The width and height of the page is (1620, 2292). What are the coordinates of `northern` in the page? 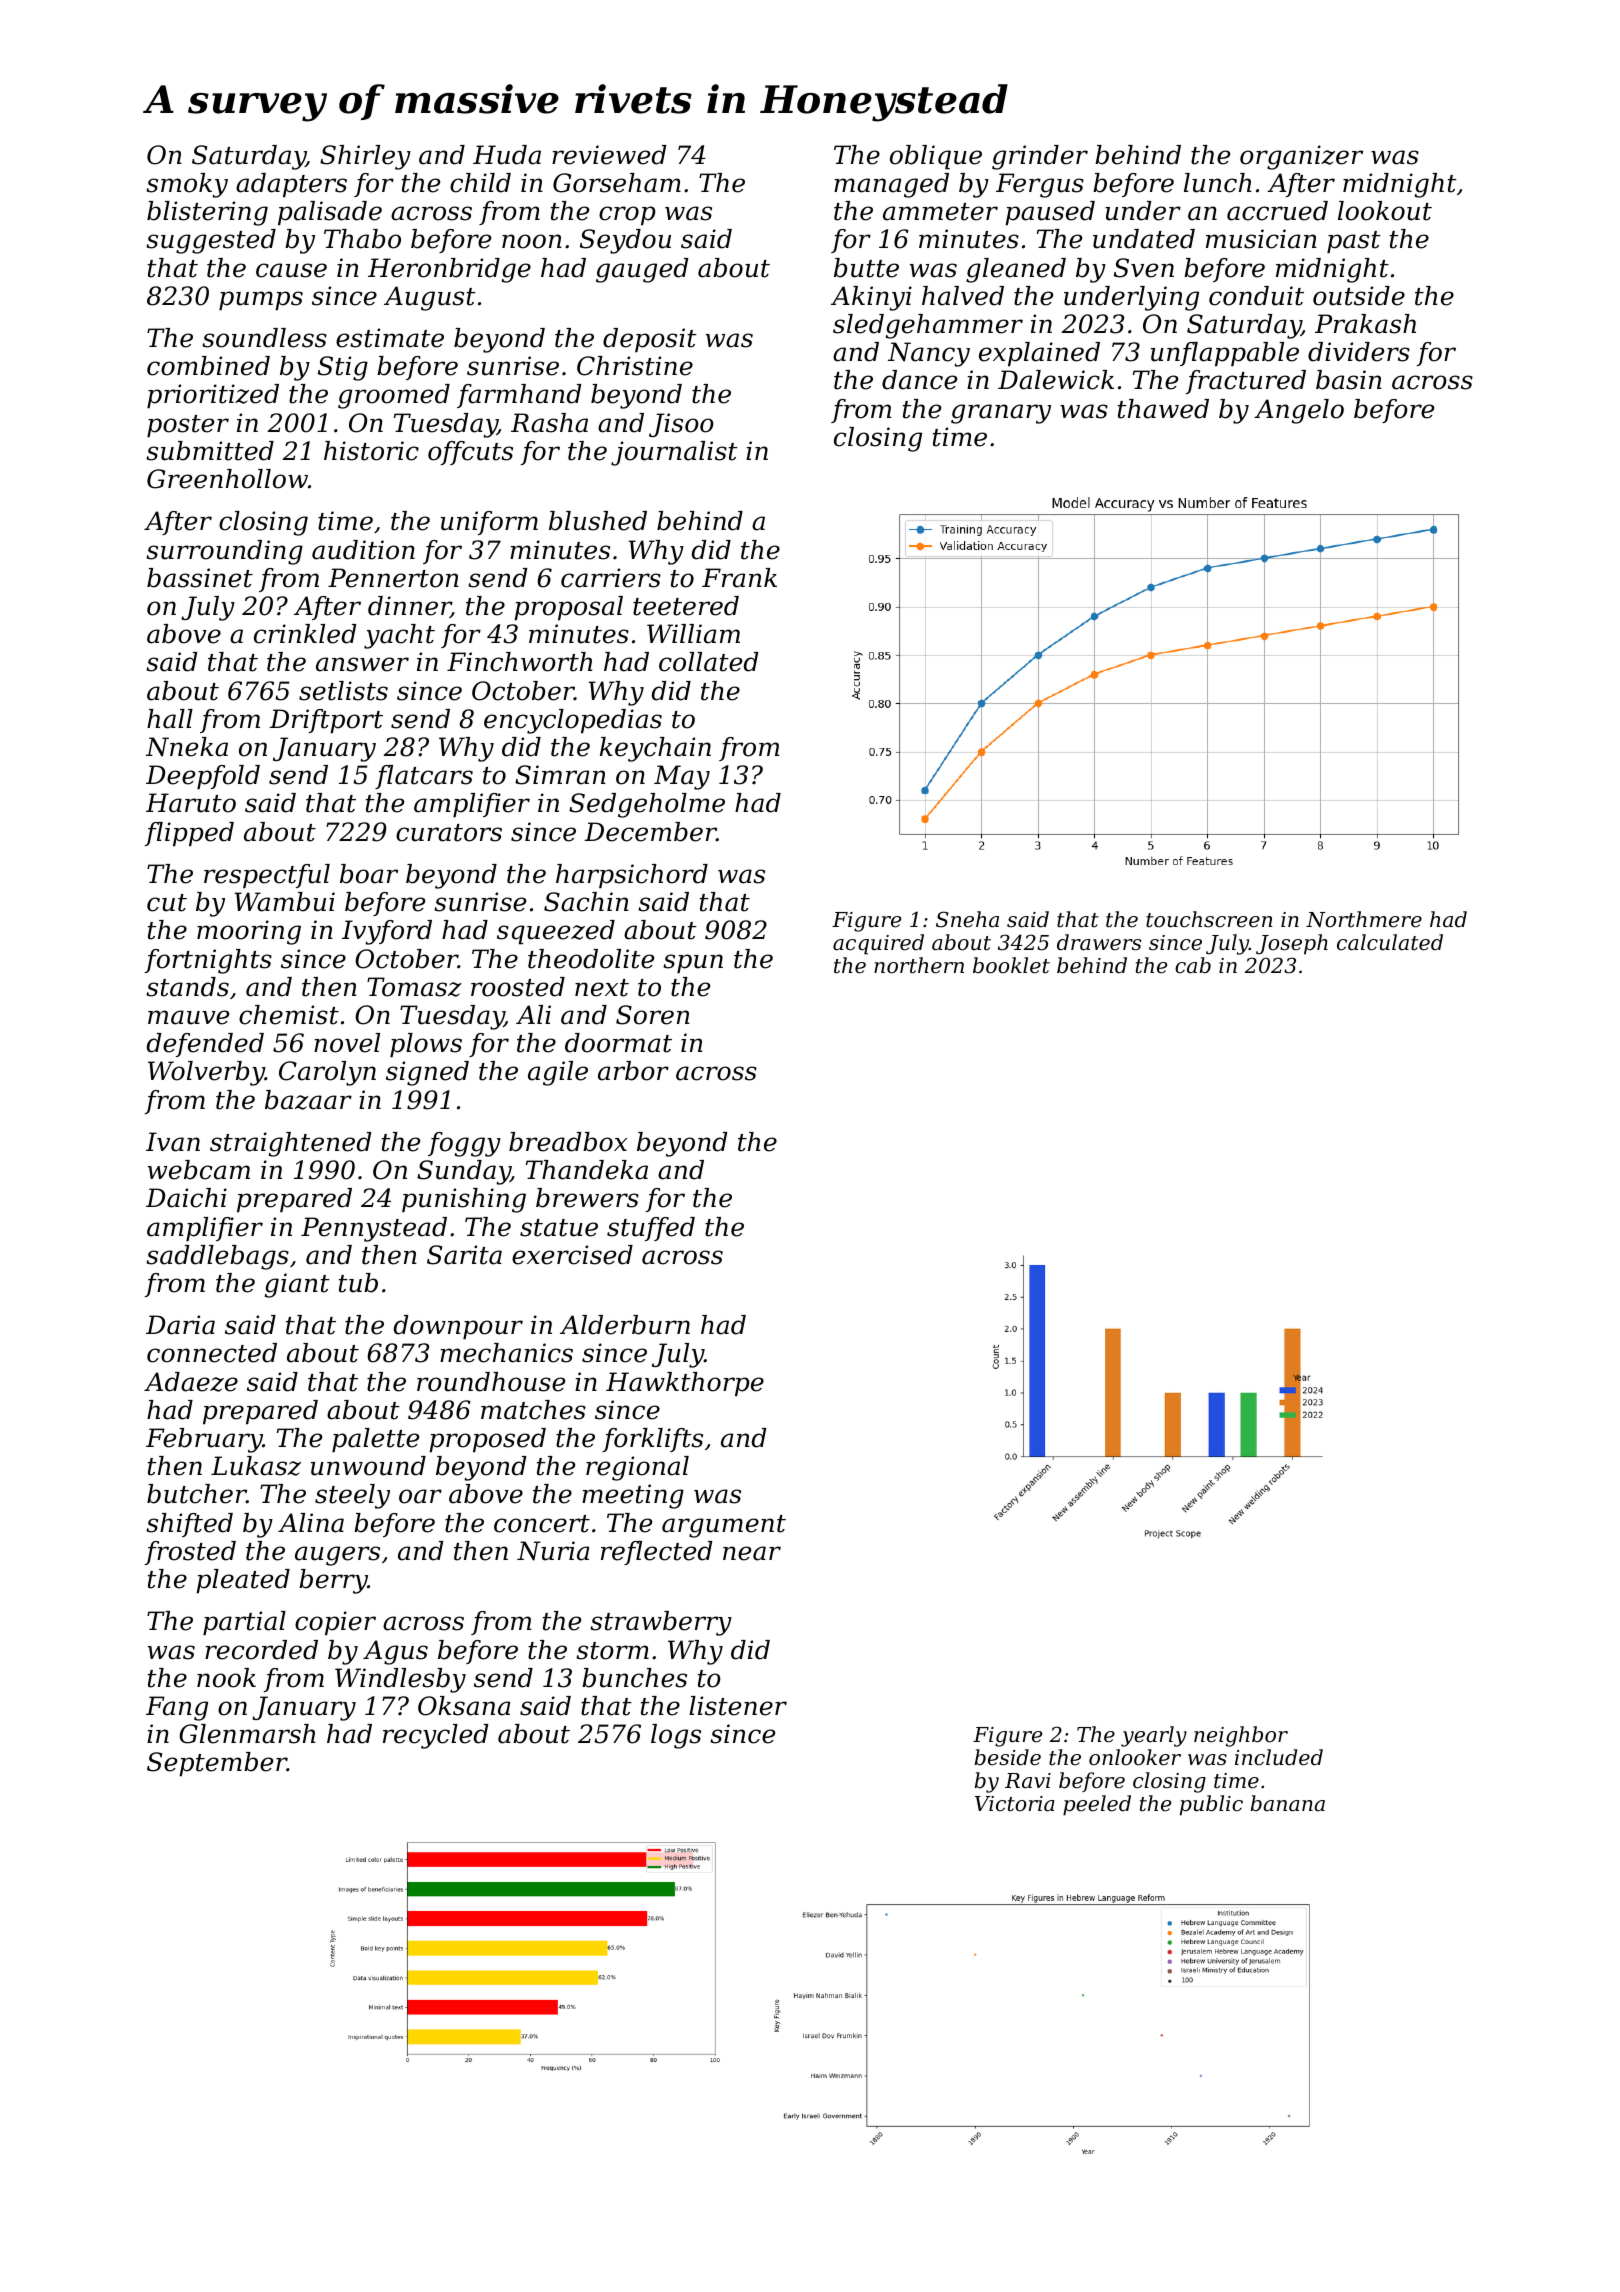 It's located at (919, 965).
